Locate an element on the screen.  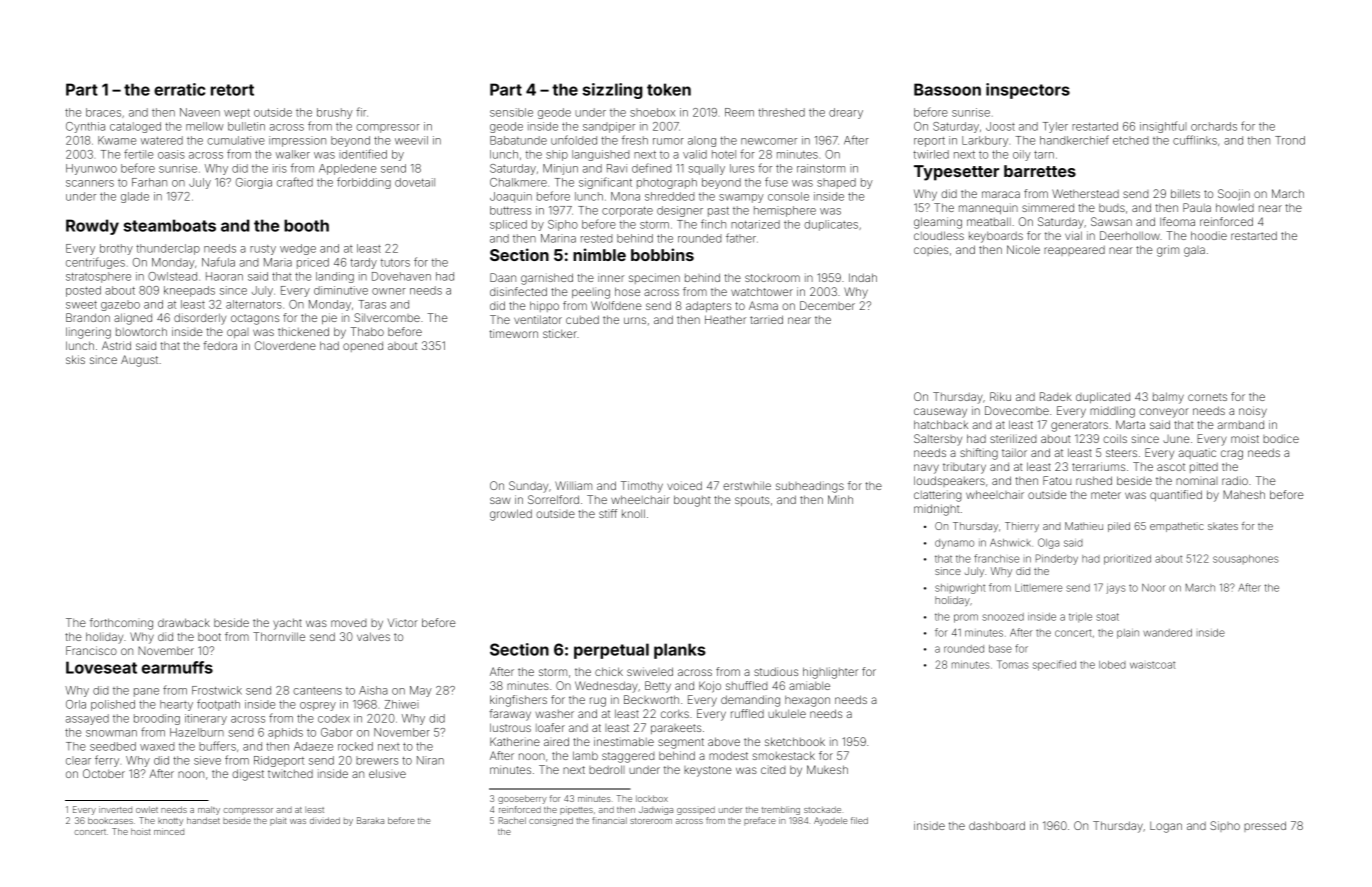
Marina is located at coordinates (558, 238).
